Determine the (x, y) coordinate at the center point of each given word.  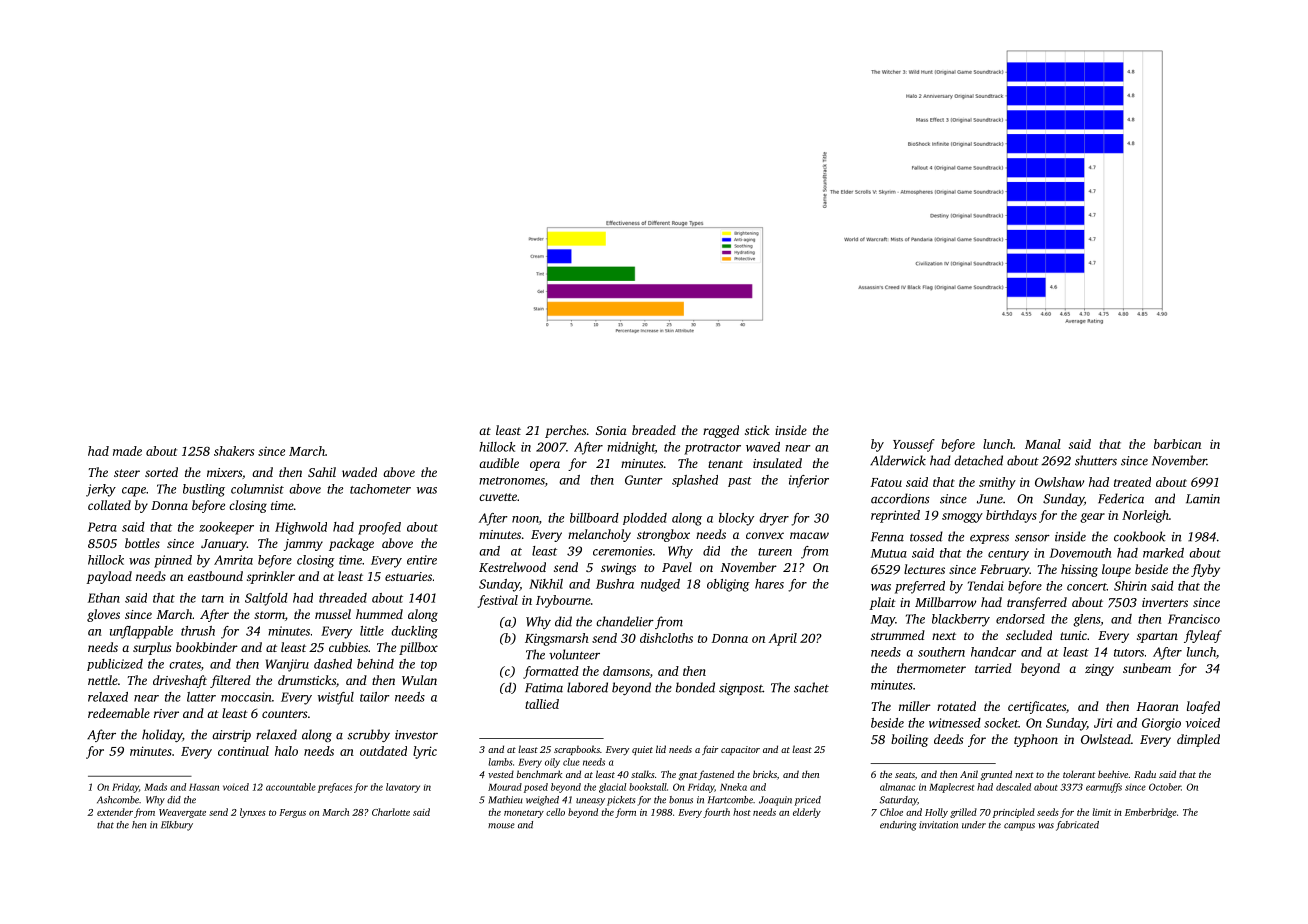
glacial (612, 788)
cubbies (348, 647)
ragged (721, 431)
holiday (162, 735)
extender (115, 812)
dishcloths (666, 638)
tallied (542, 704)
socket (1001, 723)
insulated (777, 463)
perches (565, 431)
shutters (1096, 460)
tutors (1129, 653)
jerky (101, 490)
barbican (1177, 444)
